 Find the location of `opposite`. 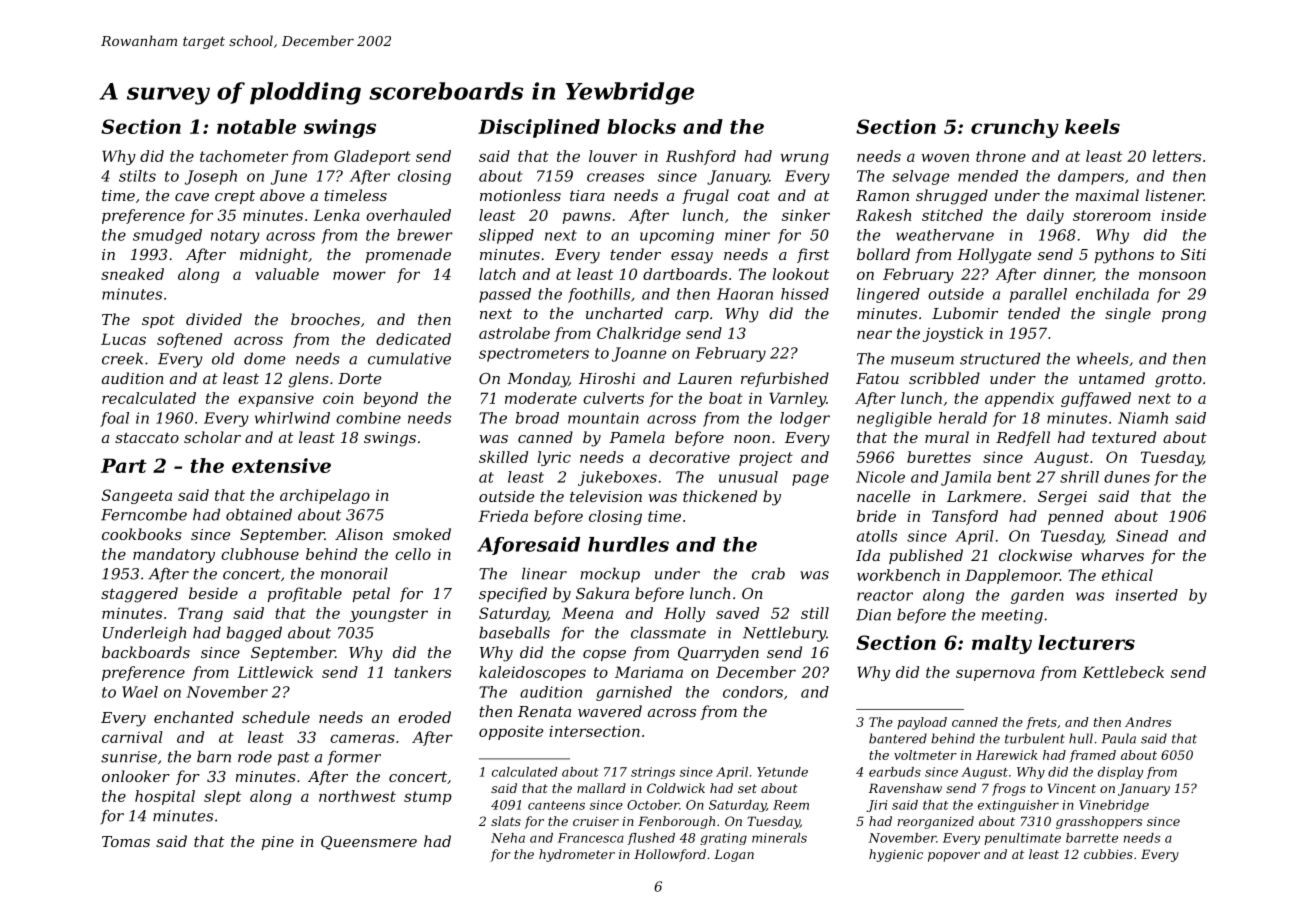

opposite is located at coordinates (511, 732).
